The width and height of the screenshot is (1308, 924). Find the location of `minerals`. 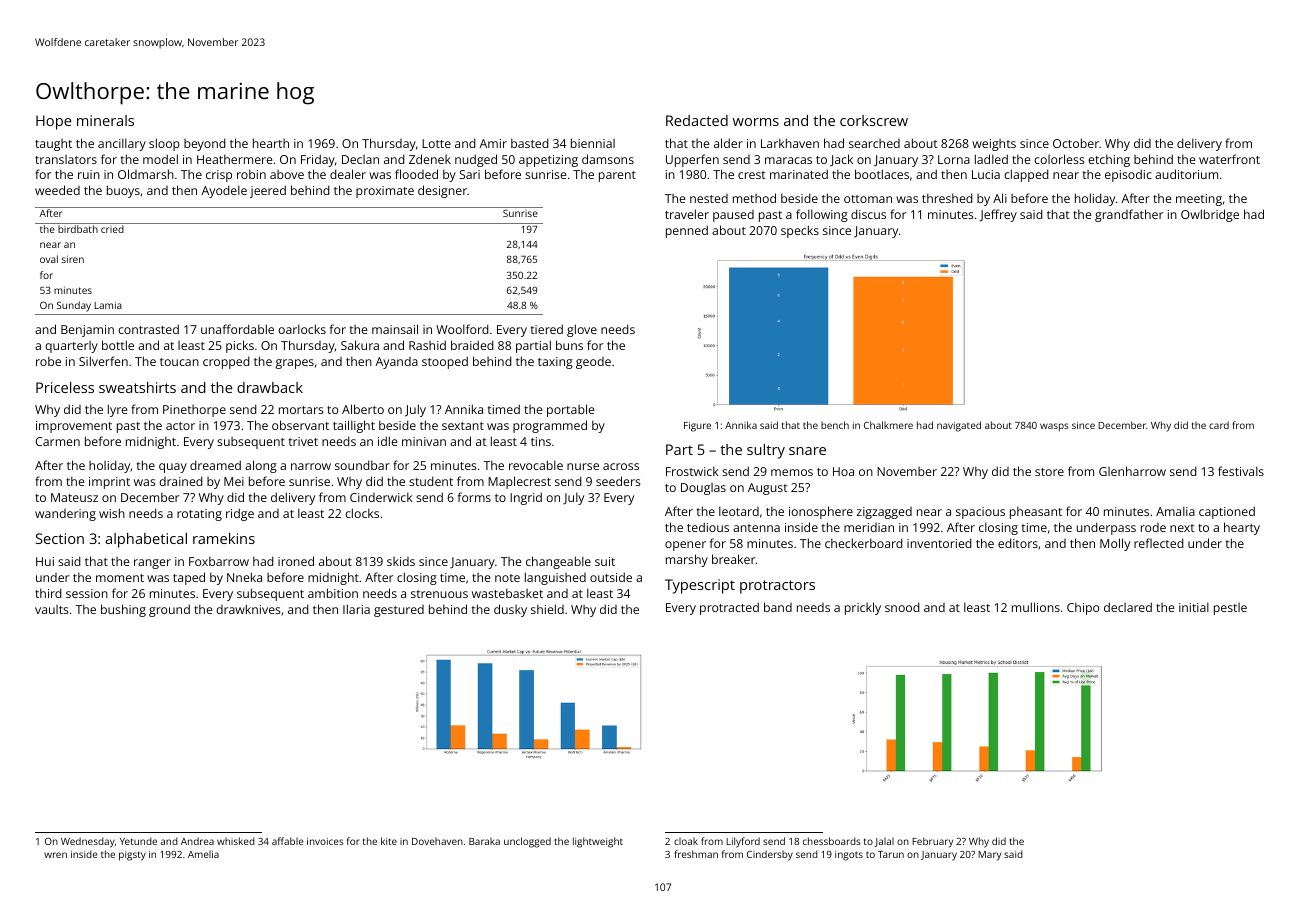

minerals is located at coordinates (105, 120).
